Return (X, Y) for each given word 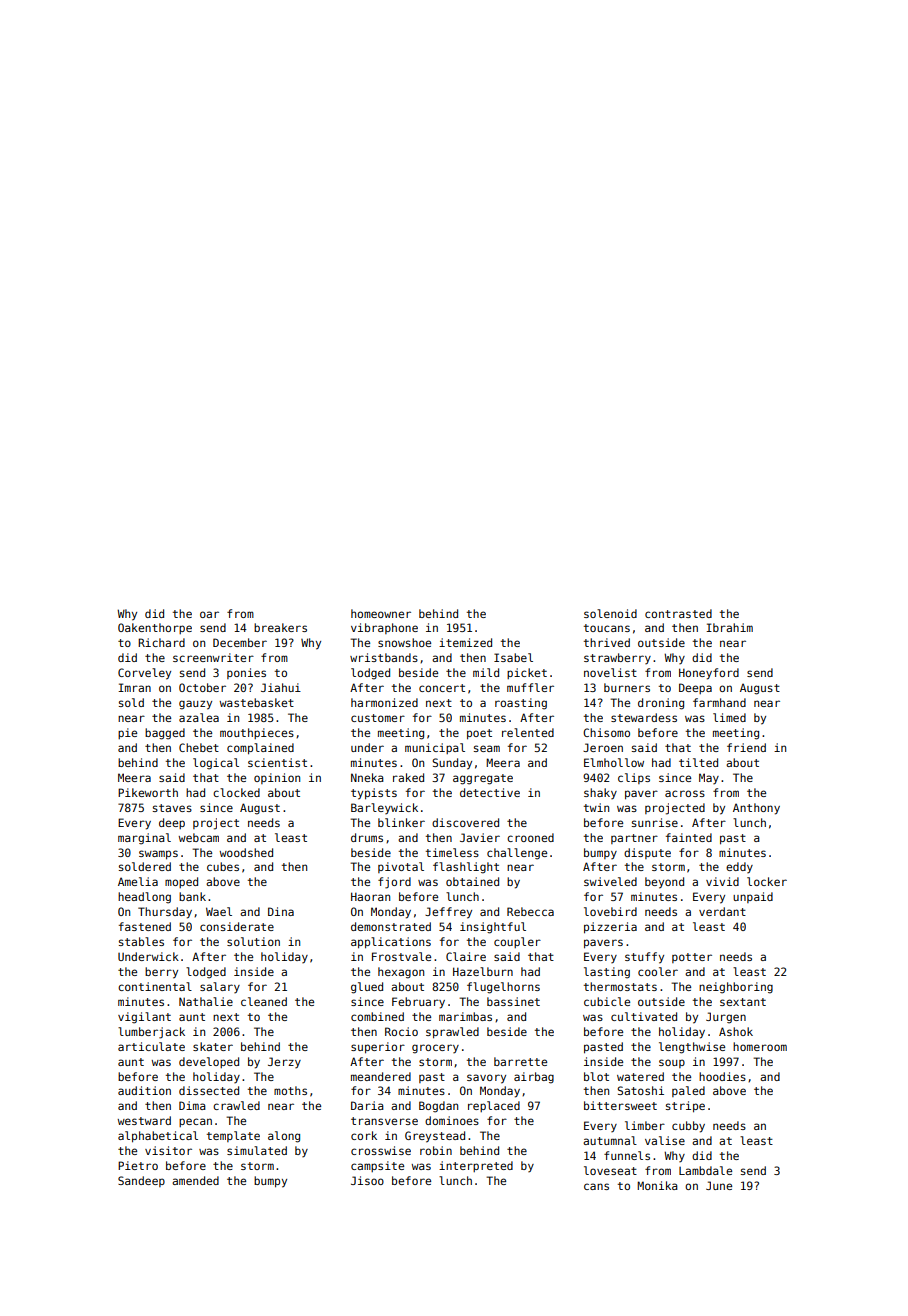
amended (195, 1180)
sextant (743, 1002)
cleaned (264, 1001)
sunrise (655, 822)
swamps (158, 855)
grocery (435, 1049)
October (202, 687)
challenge (517, 854)
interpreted (476, 1166)
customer (378, 718)
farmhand (719, 702)
